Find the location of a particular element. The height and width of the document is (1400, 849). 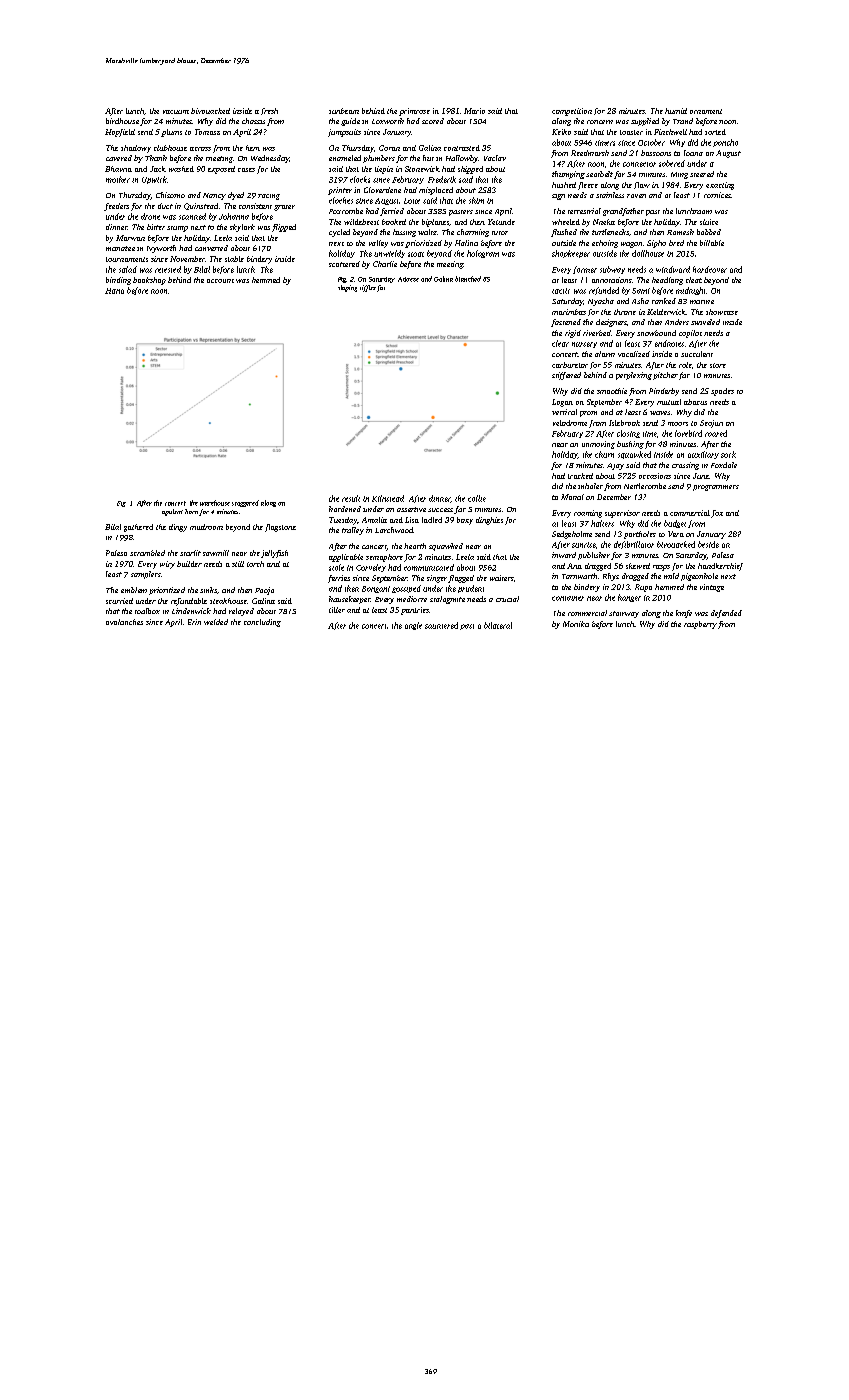

Hana is located at coordinates (114, 291).
